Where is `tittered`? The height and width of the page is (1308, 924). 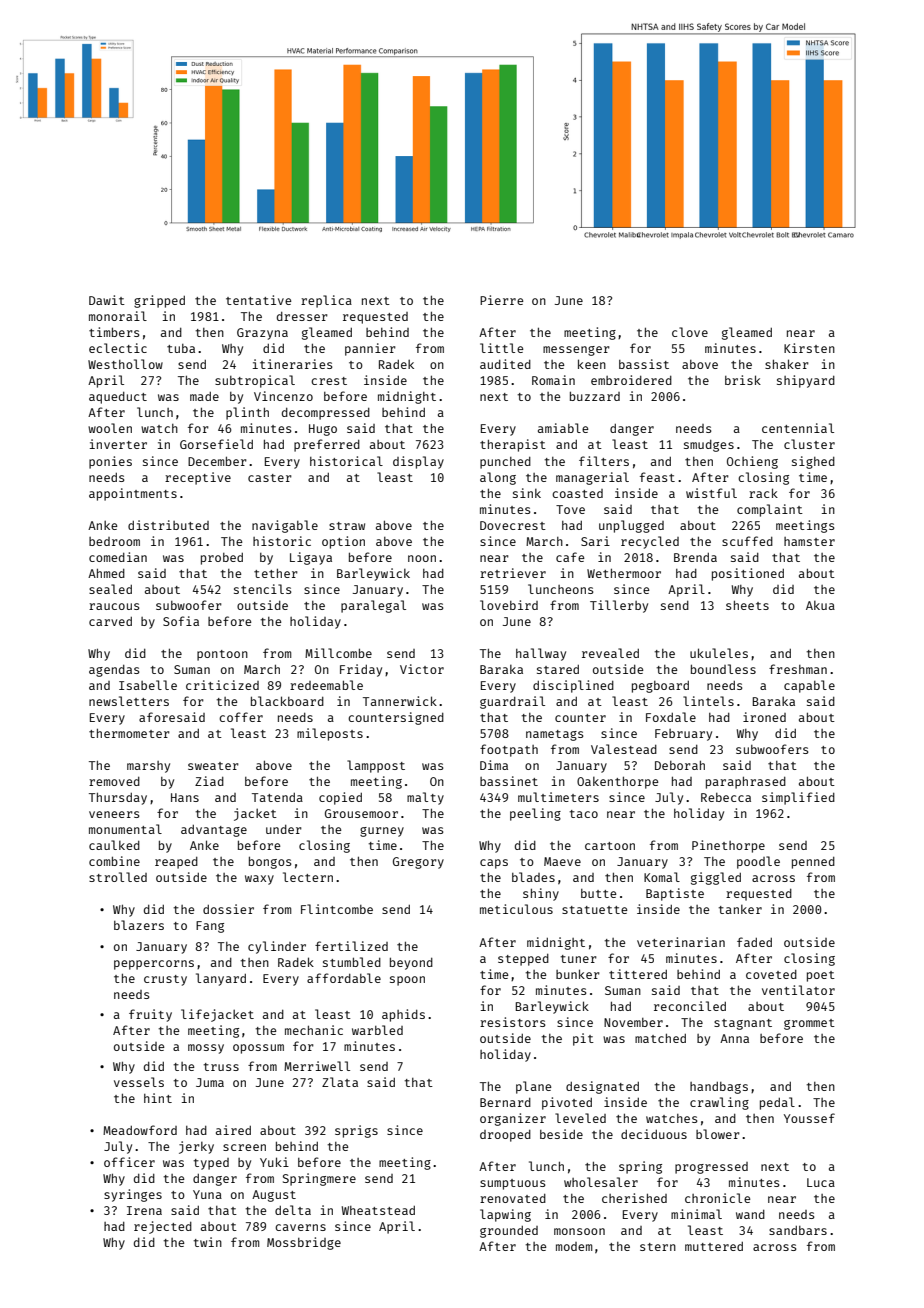
tittered is located at coordinates (638, 974).
